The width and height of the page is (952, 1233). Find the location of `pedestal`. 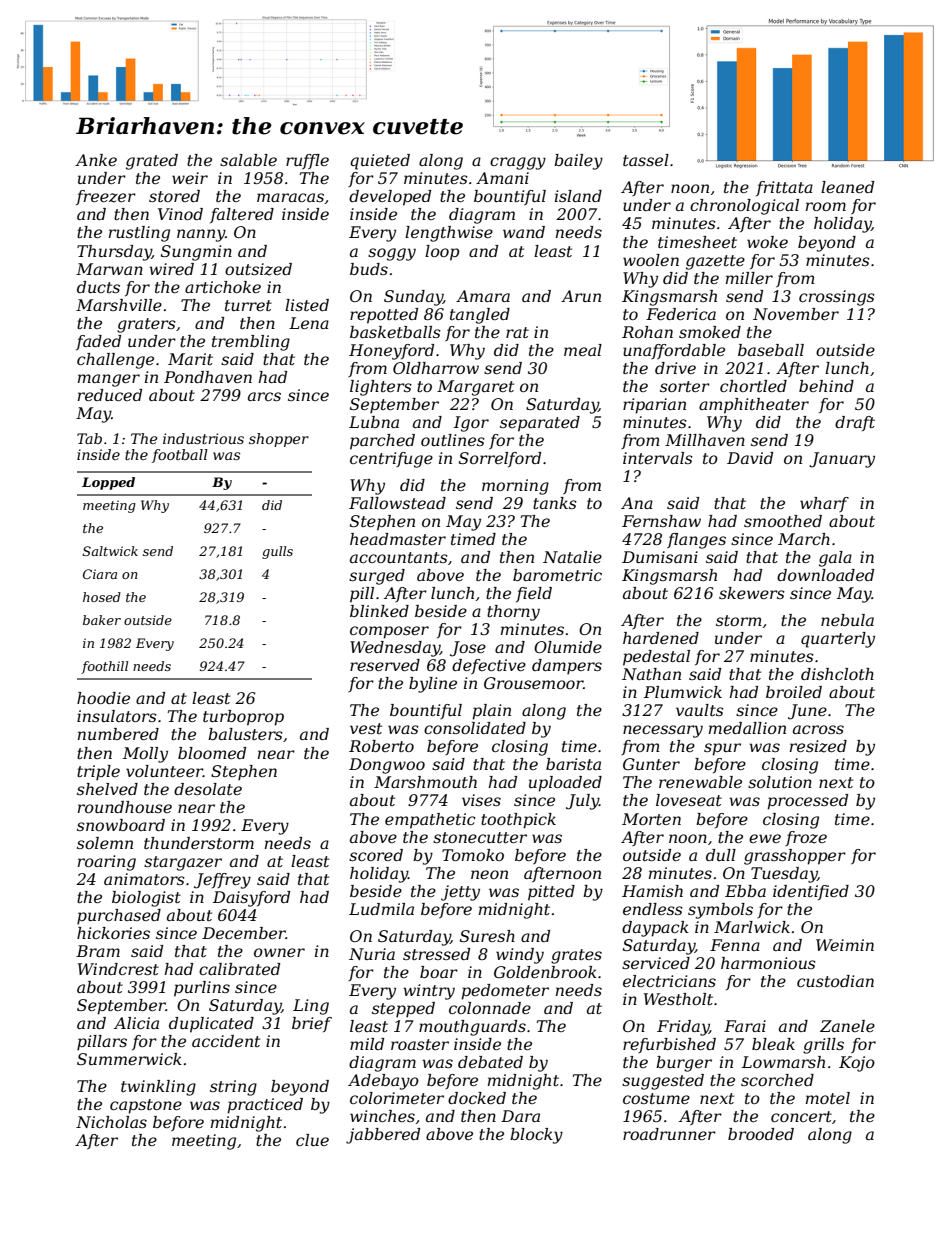

pedestal is located at coordinates (656, 658).
